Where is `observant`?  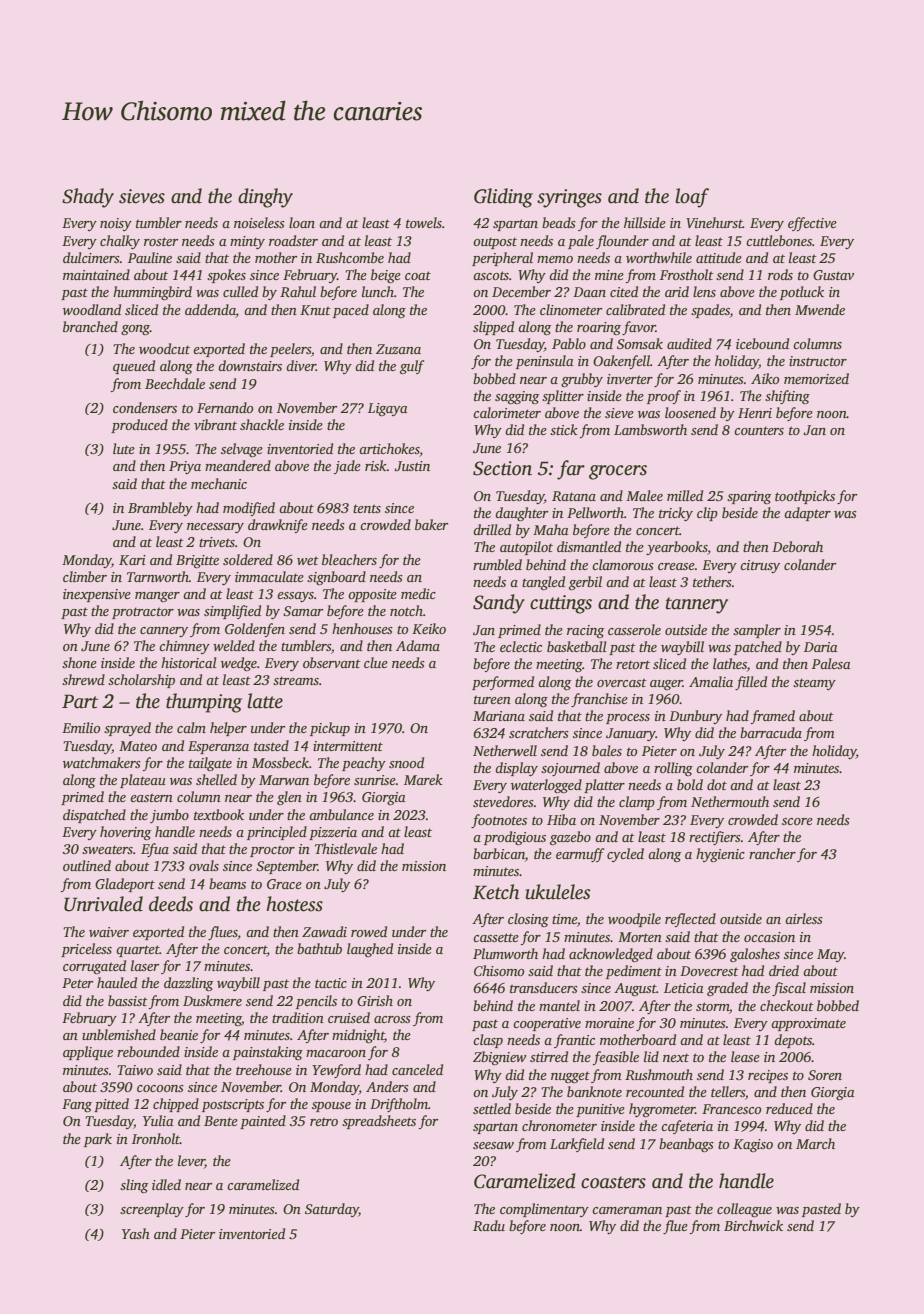
observant is located at coordinates (332, 662).
